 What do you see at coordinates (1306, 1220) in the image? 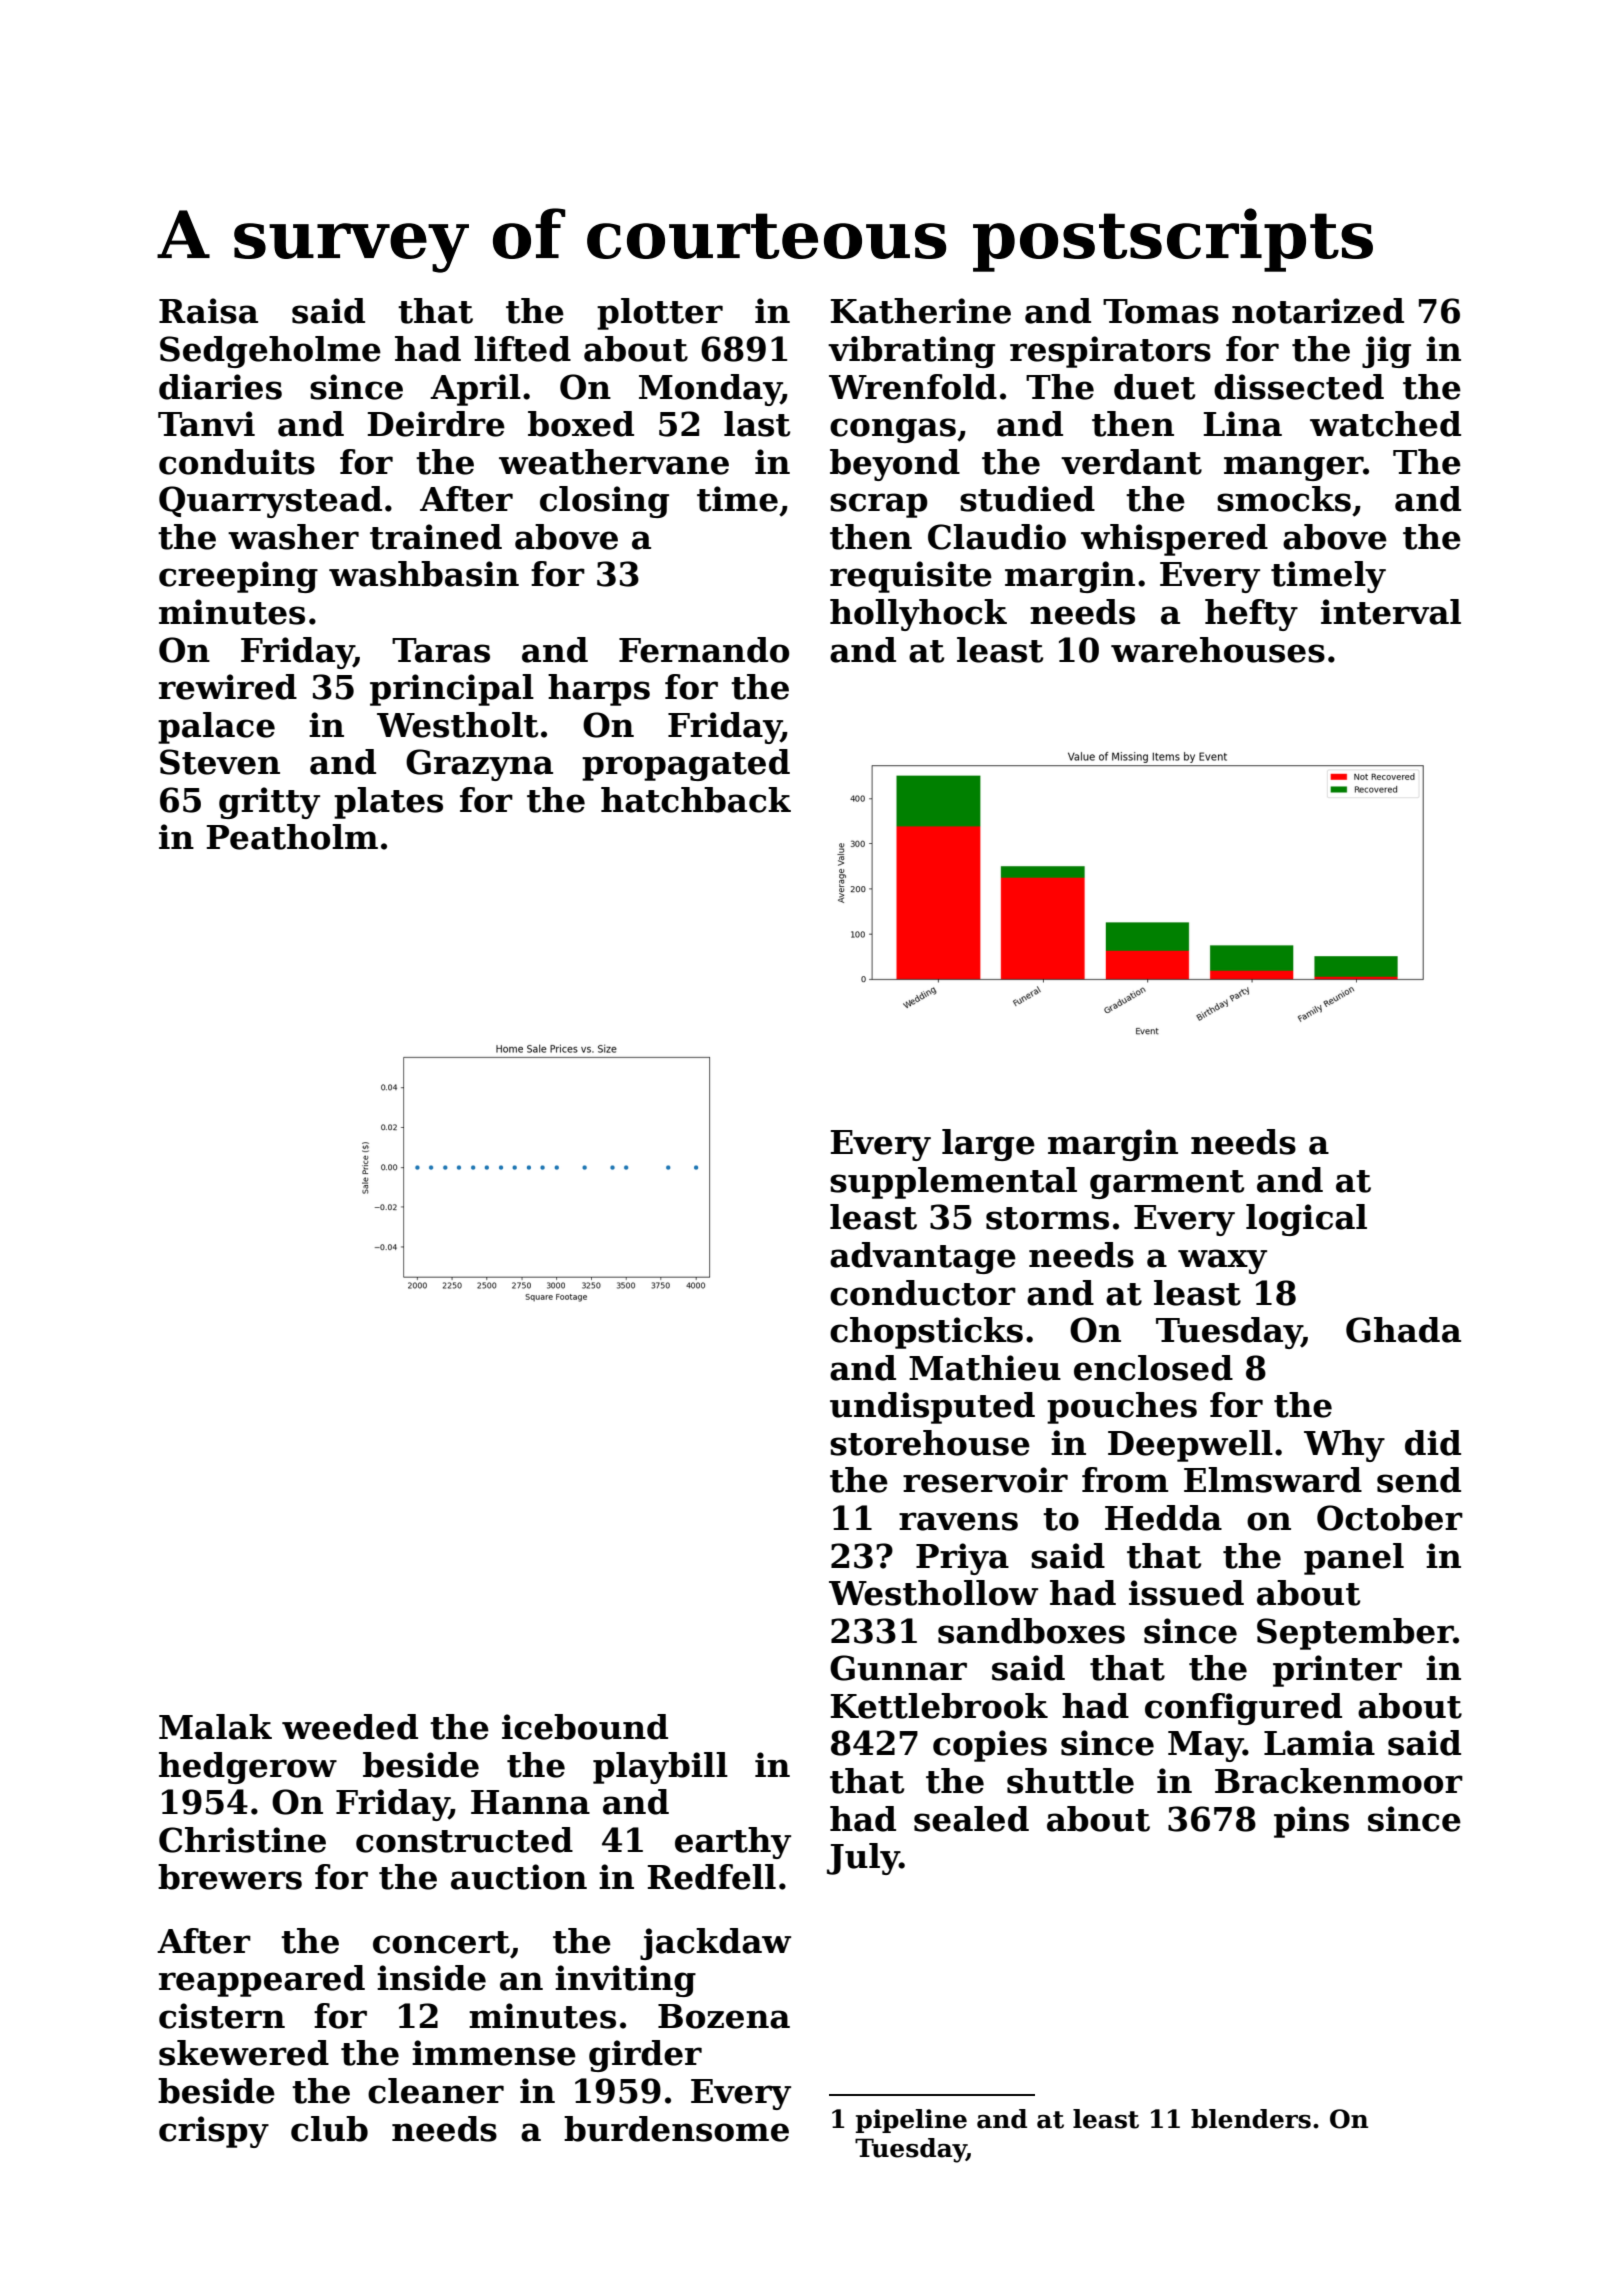
I see `logical` at bounding box center [1306, 1220].
